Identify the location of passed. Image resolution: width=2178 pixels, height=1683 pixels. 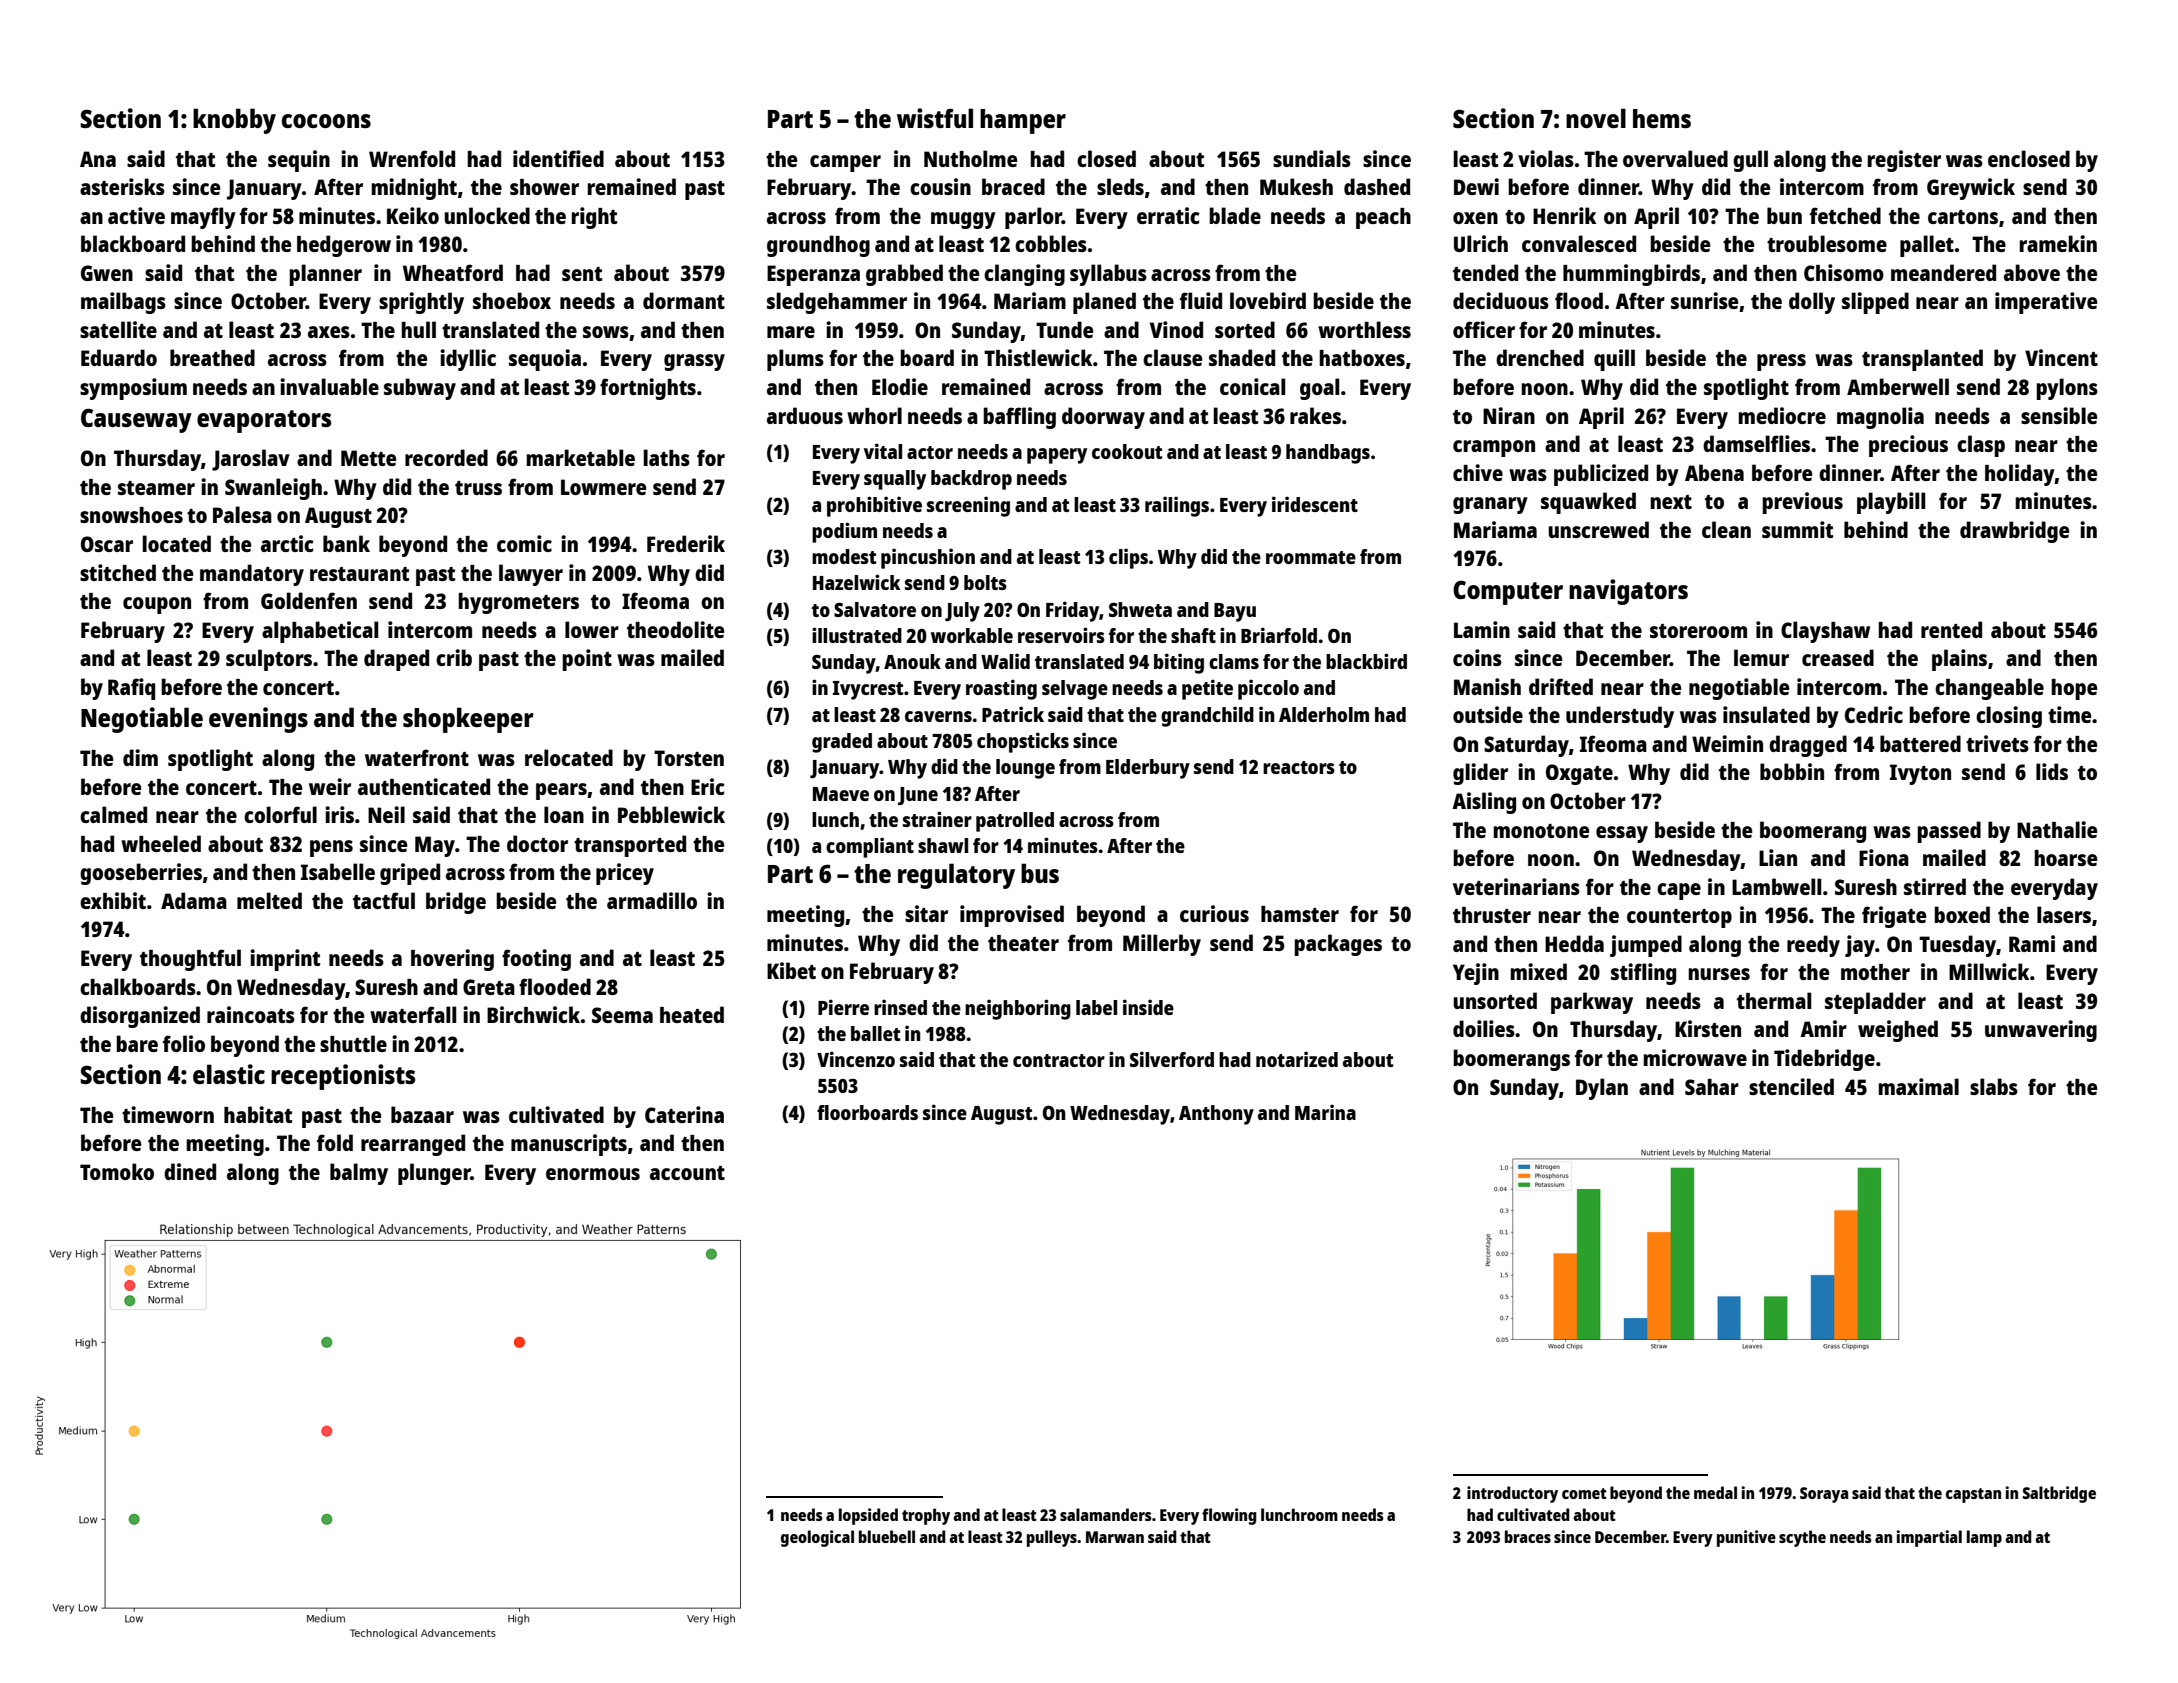
(1949, 832).
